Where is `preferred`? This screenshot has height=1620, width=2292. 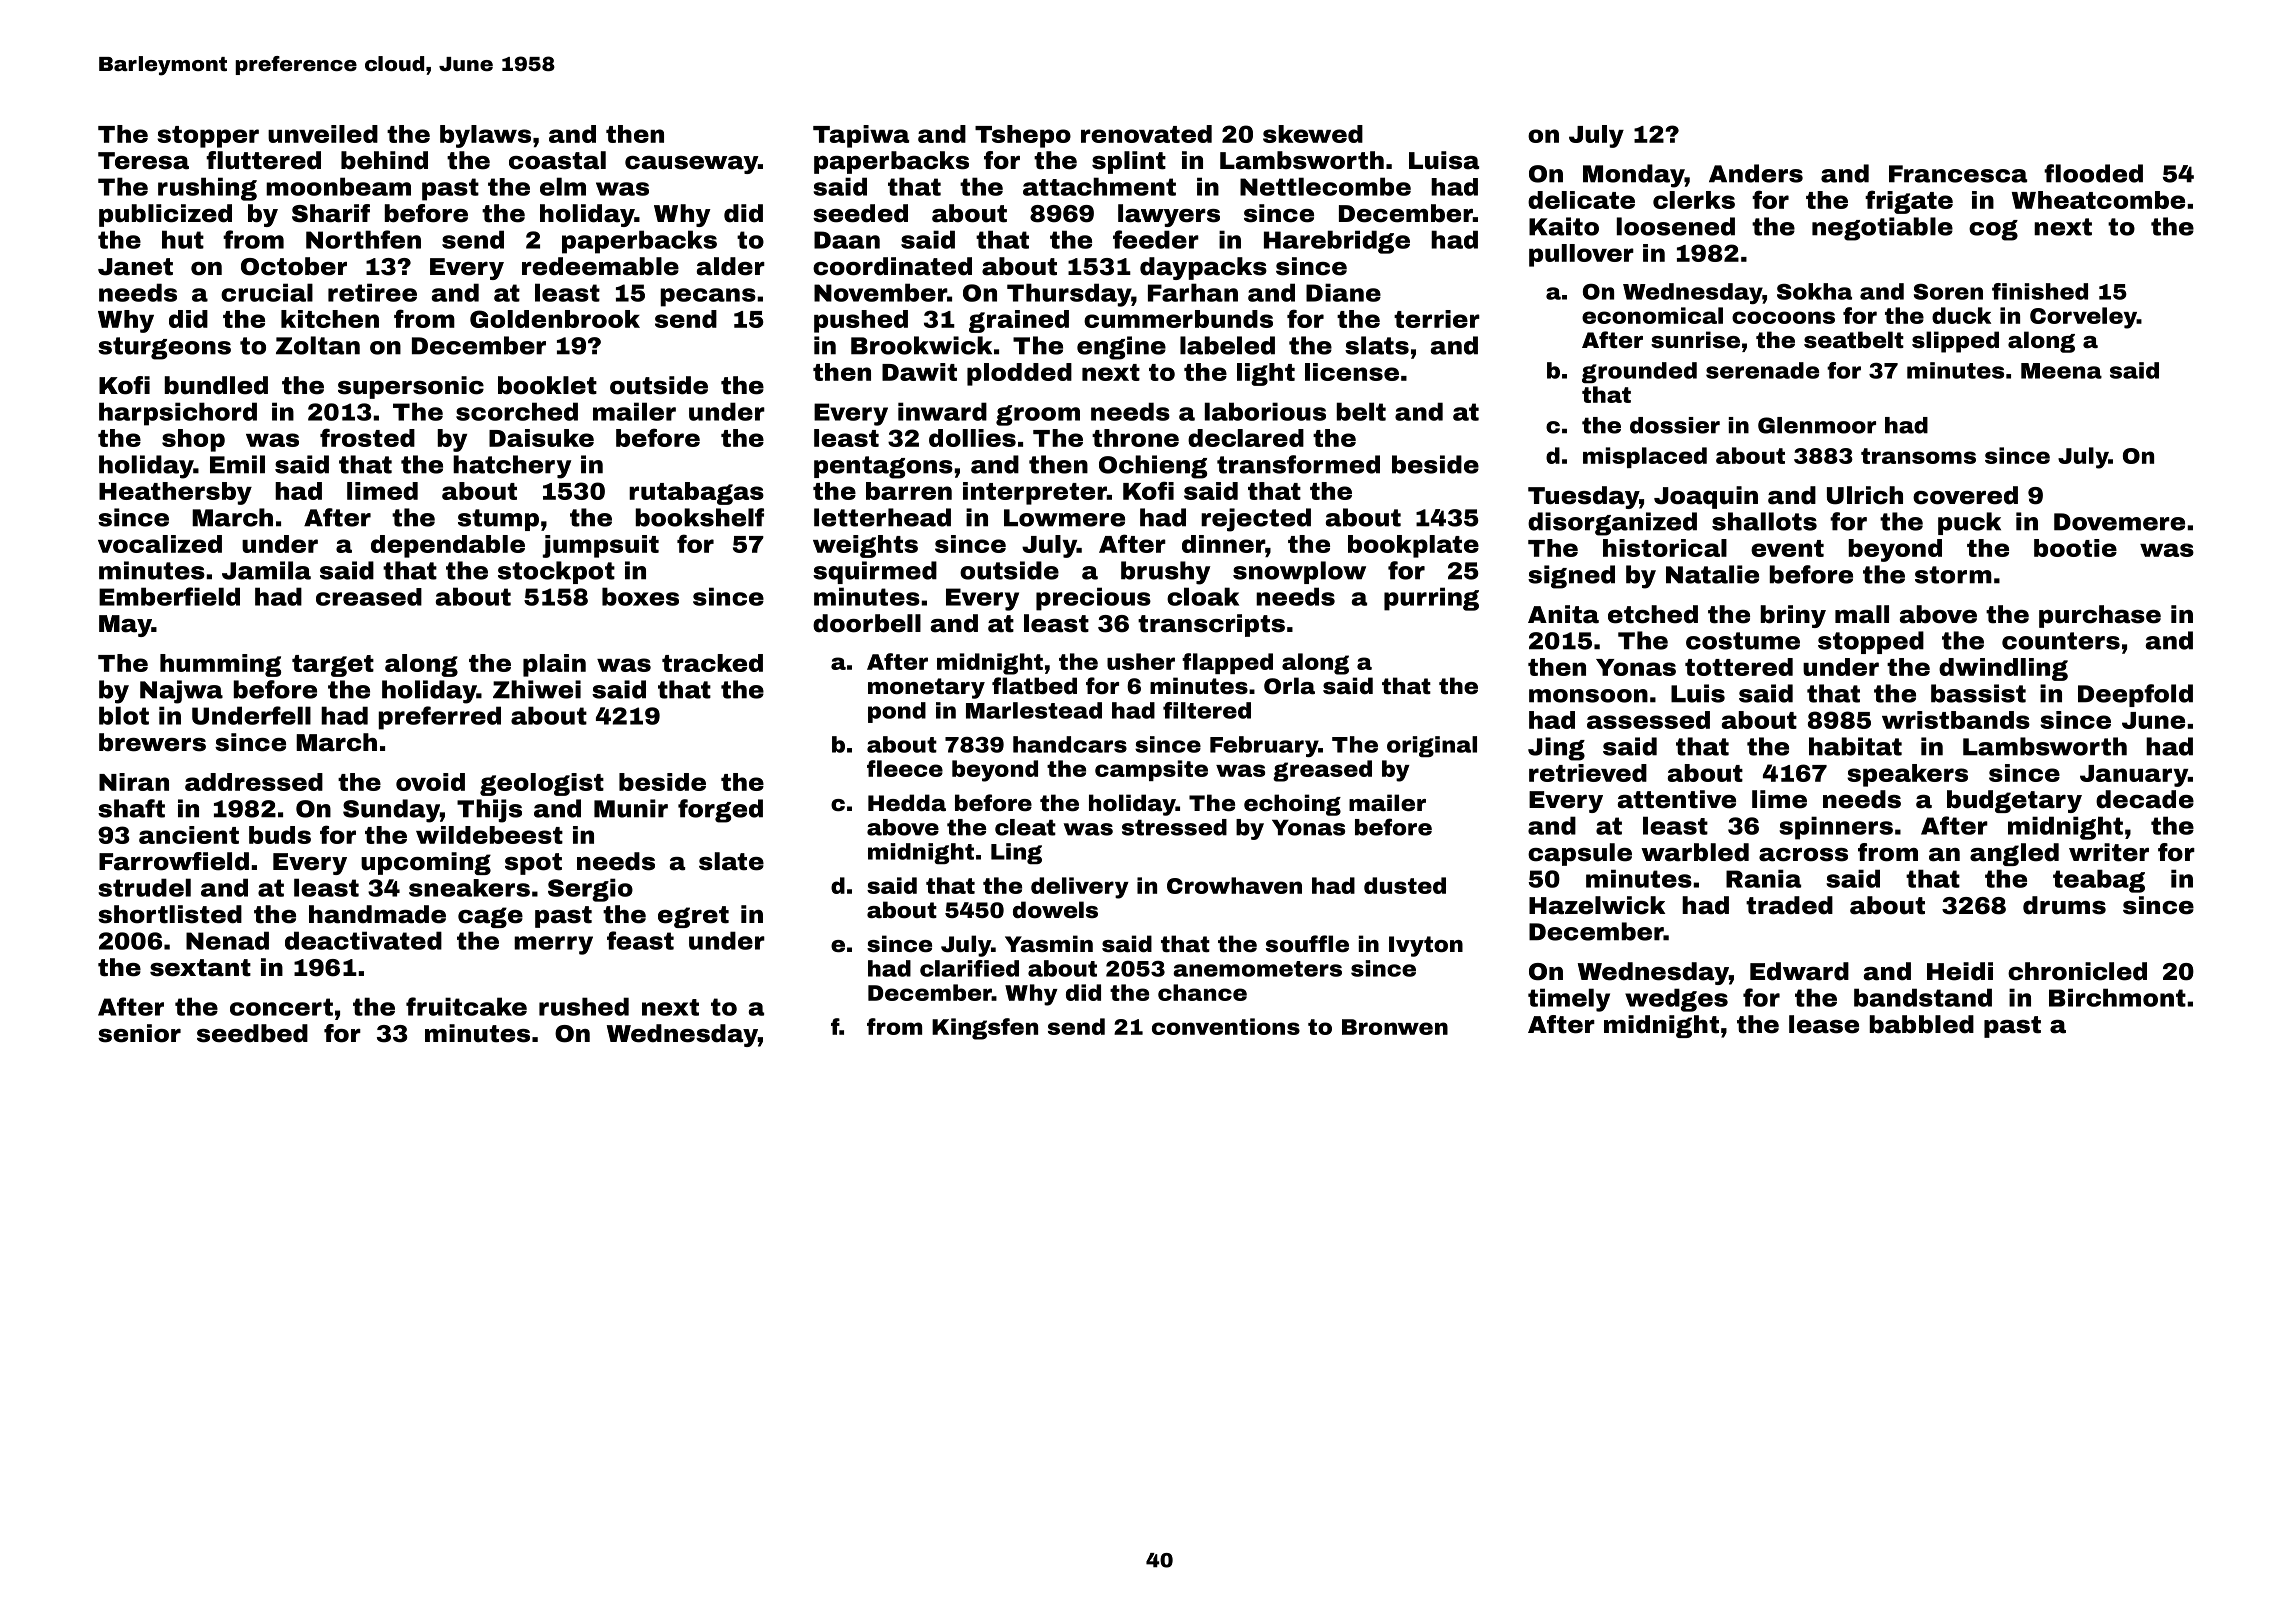
preferred is located at coordinates (439, 718).
